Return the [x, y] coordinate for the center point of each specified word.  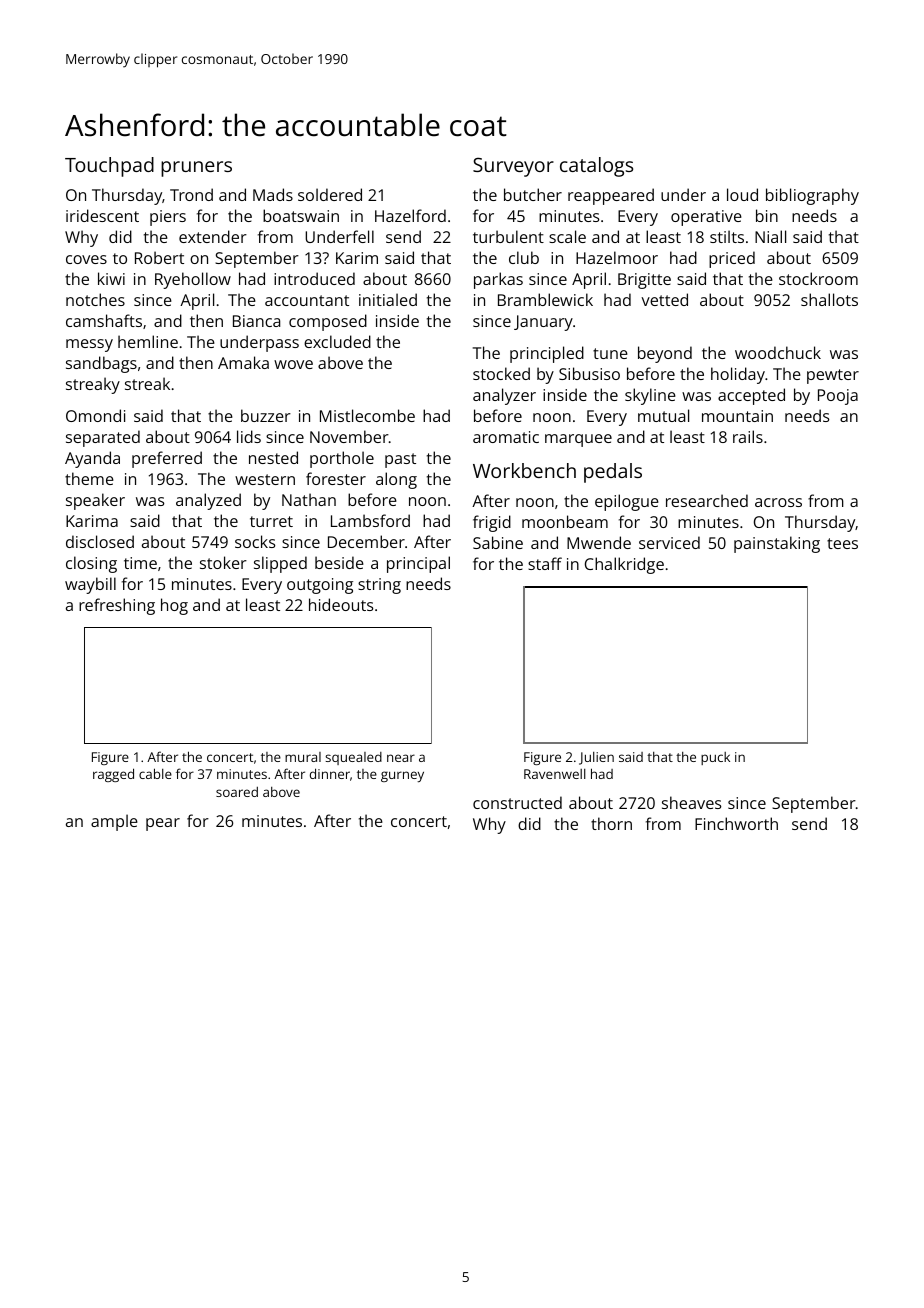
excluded [337, 341]
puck [715, 758]
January [543, 323]
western [265, 479]
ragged [113, 775]
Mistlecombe [367, 415]
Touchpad [109, 167]
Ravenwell [555, 774]
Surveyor [513, 167]
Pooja [838, 397]
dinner [330, 773]
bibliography [812, 196]
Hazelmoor [617, 257]
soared [237, 792]
